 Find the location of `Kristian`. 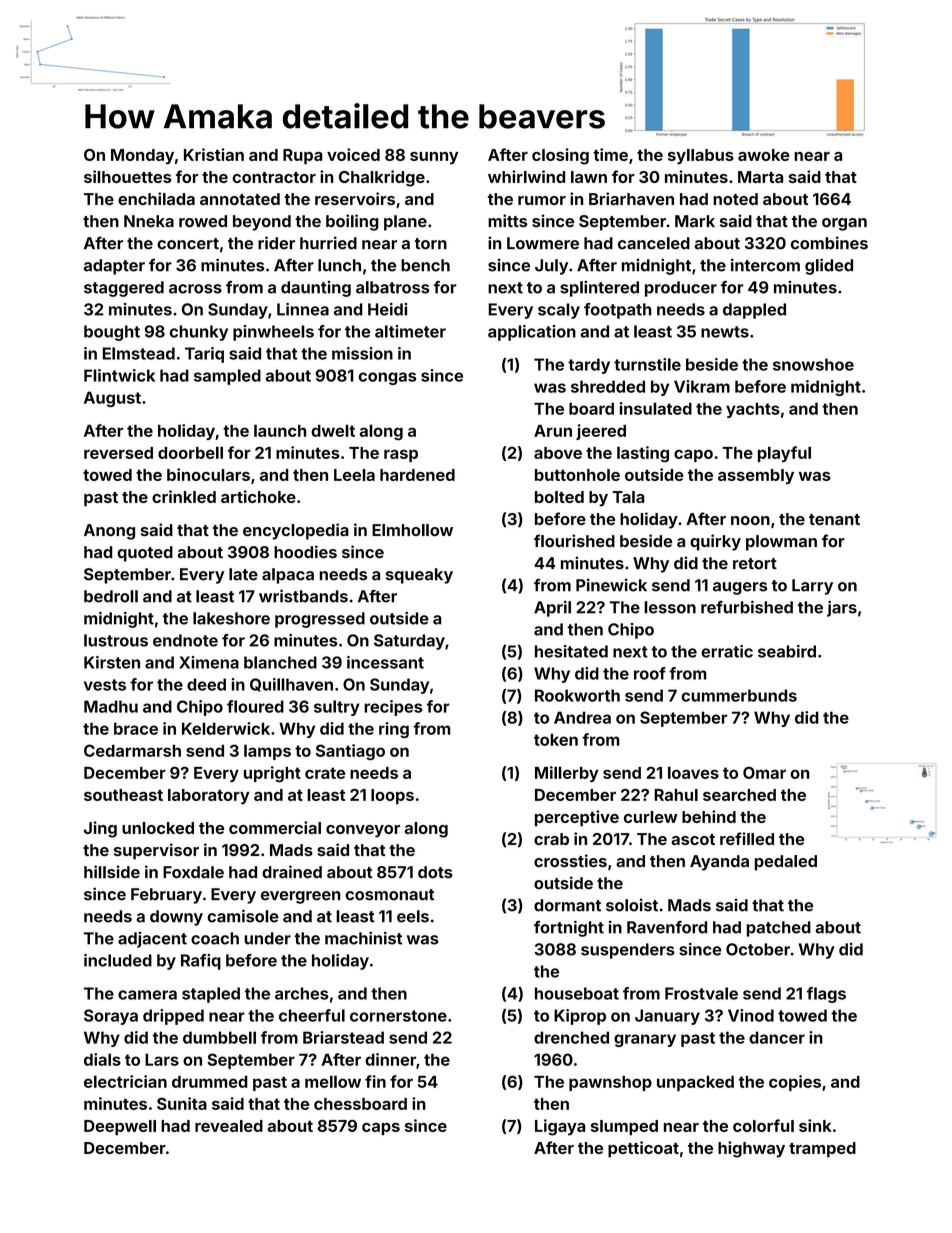

Kristian is located at coordinates (214, 154).
